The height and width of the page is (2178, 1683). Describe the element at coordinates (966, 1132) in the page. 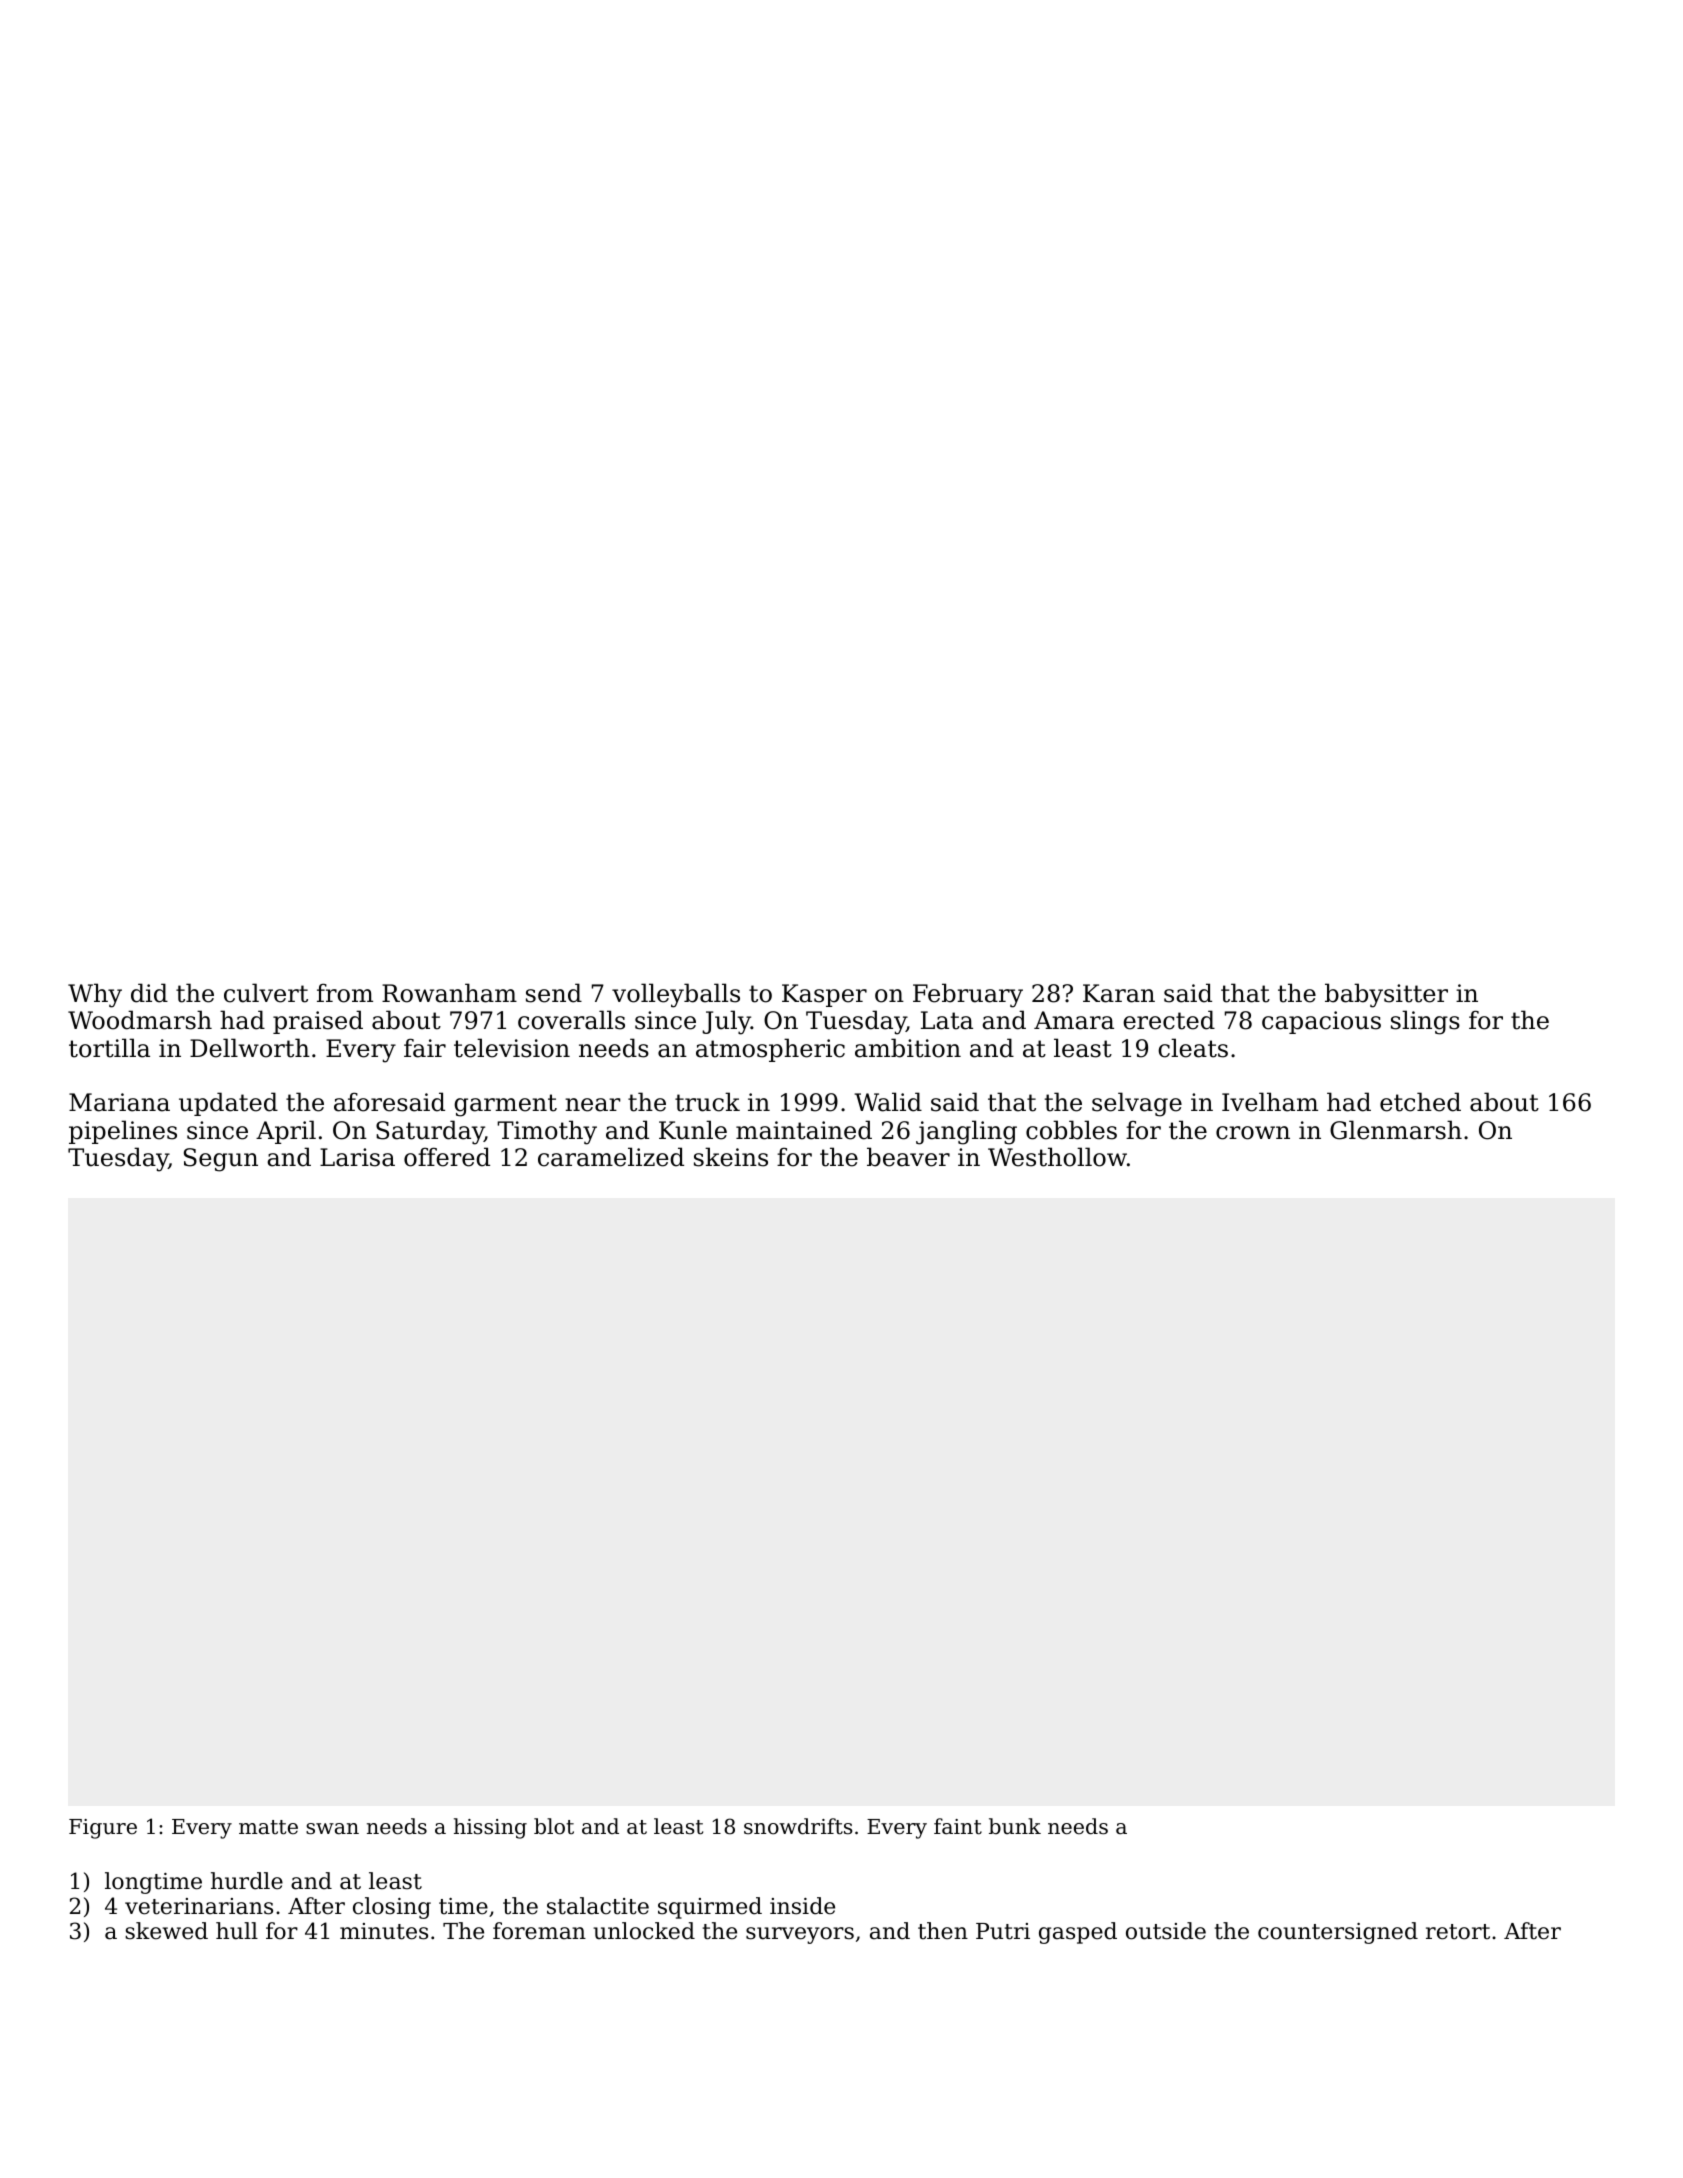

I see `jangling` at that location.
